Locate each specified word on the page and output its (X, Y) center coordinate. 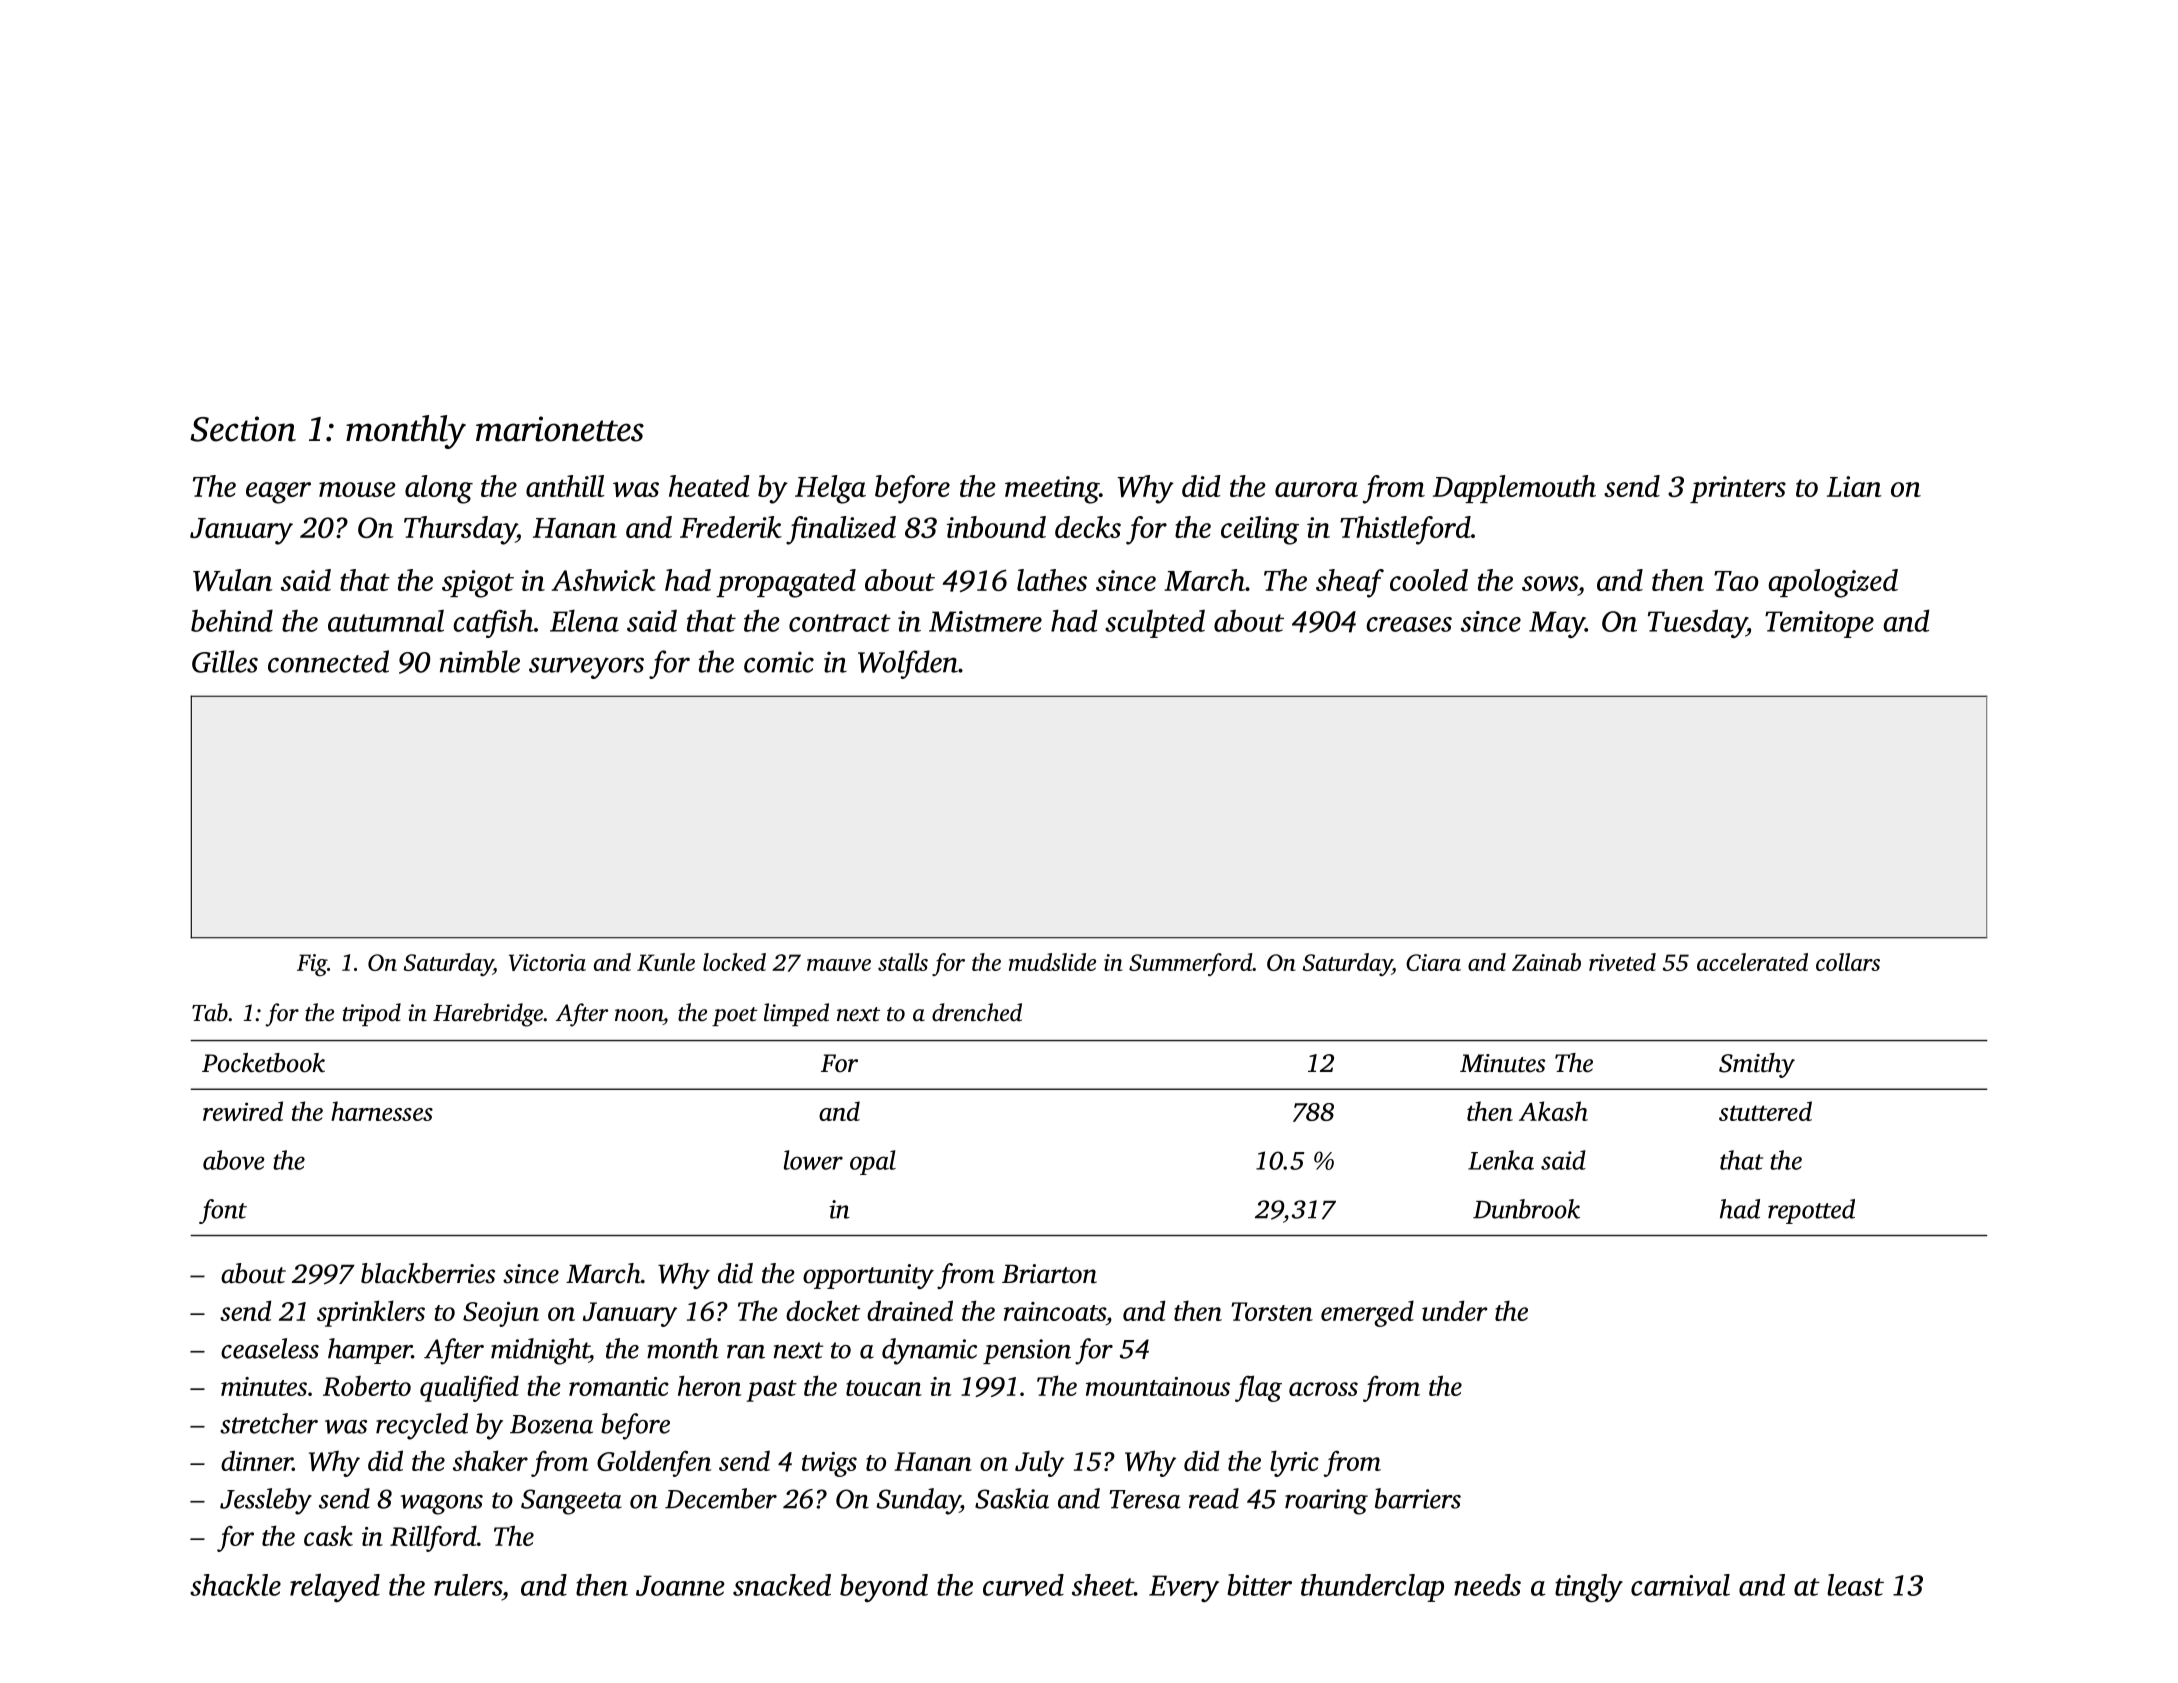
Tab (210, 1012)
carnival (1680, 1585)
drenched (977, 1012)
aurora (1316, 489)
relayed (335, 1587)
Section (243, 429)
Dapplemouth (1514, 489)
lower (813, 1160)
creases (1409, 624)
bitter (1259, 1585)
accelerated (1752, 962)
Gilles (225, 661)
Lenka (1501, 1160)
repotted (1811, 1211)
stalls (903, 962)
